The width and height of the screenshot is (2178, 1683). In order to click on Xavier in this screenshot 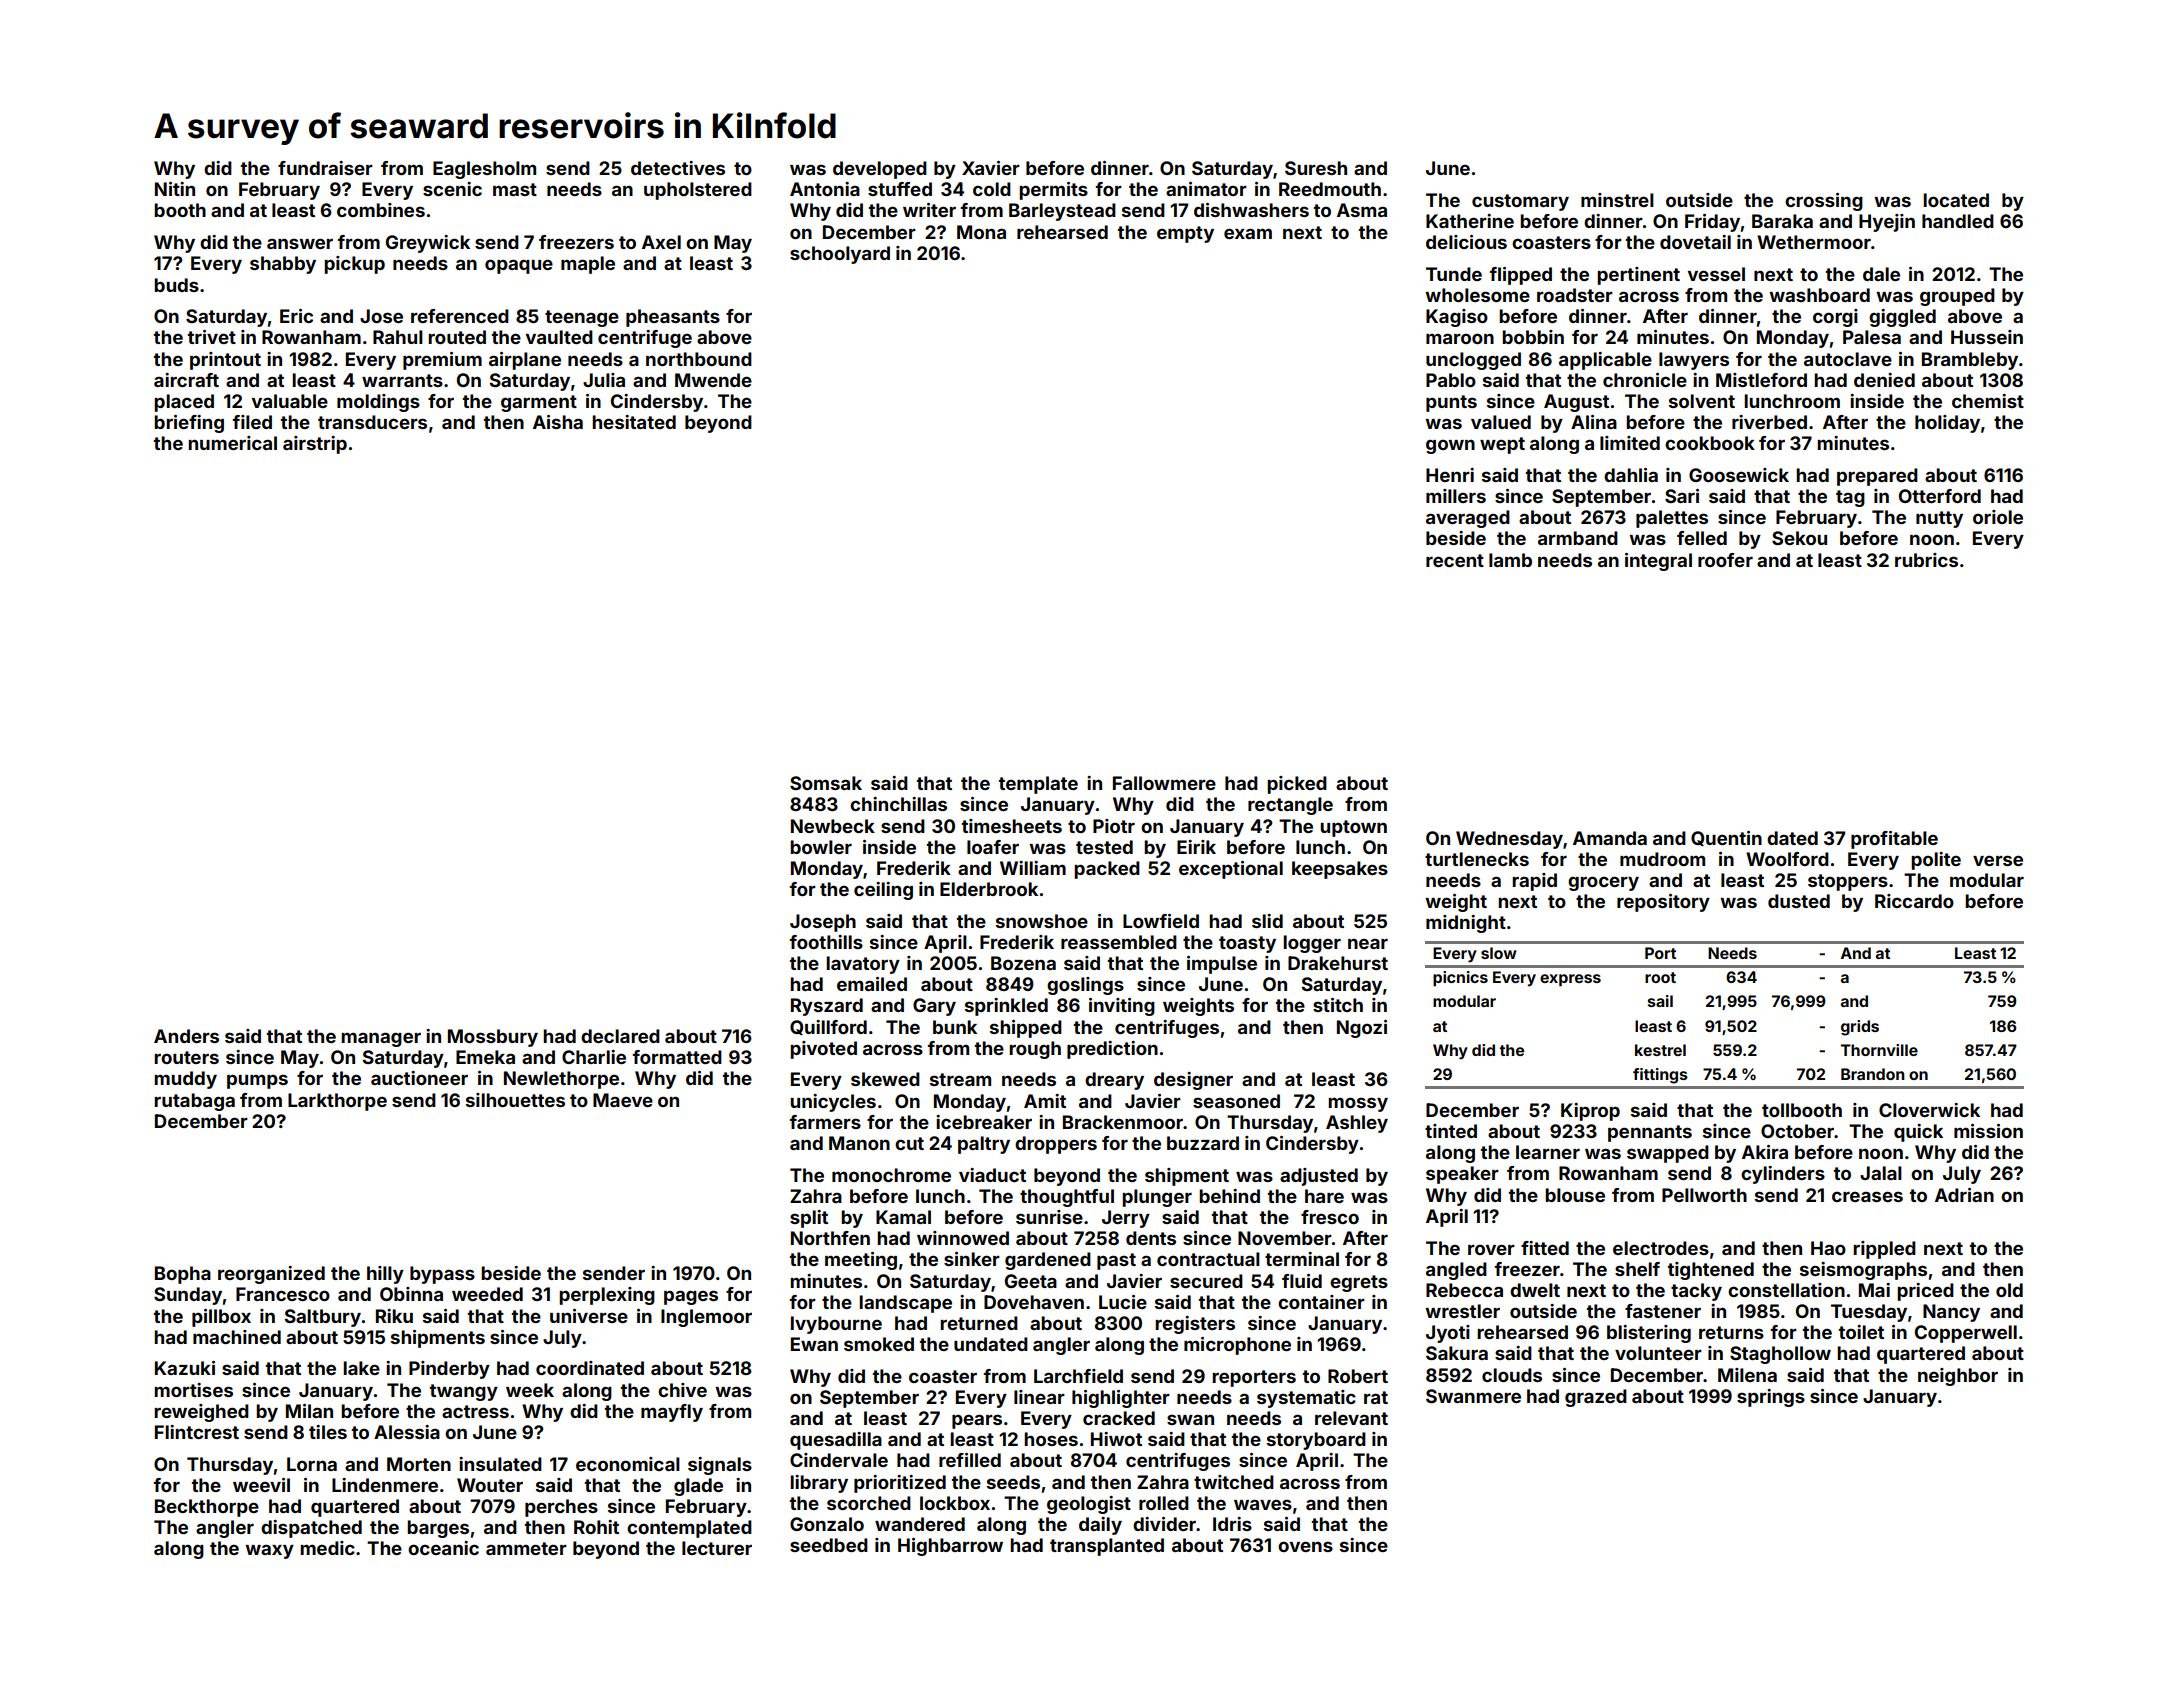, I will do `click(991, 168)`.
